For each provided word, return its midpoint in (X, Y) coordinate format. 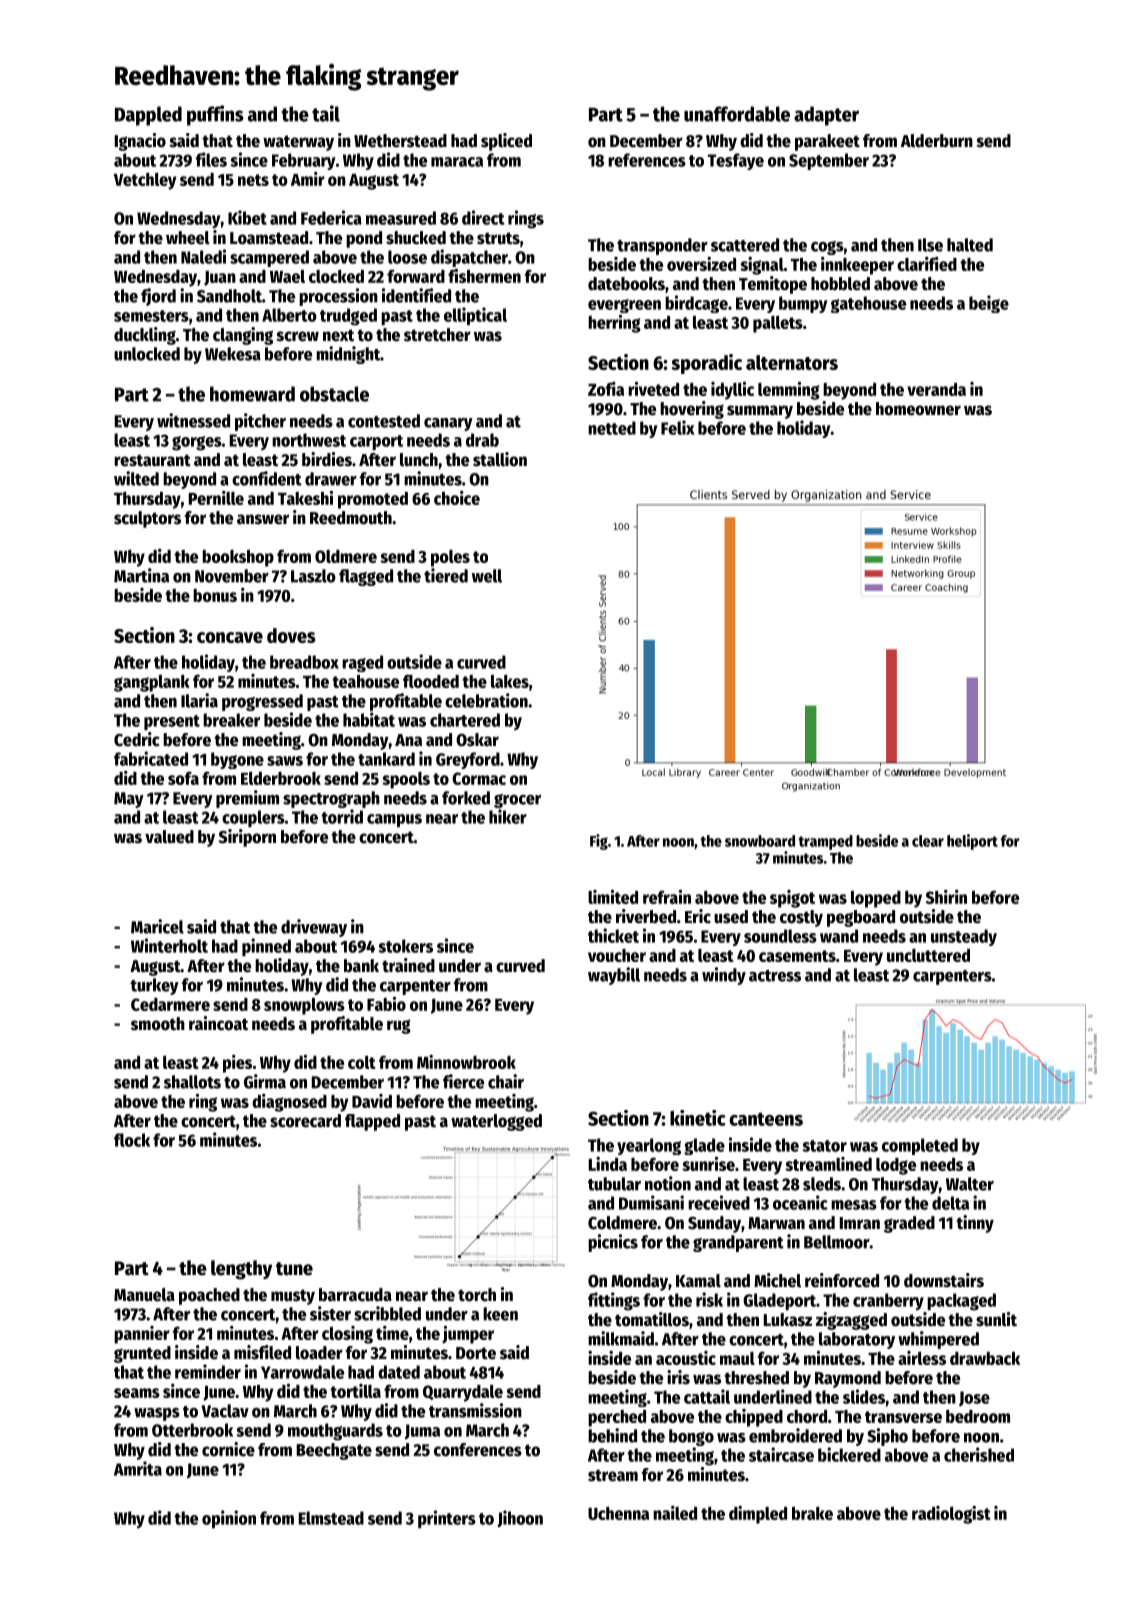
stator (824, 1146)
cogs (827, 248)
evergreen (624, 306)
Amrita (138, 1468)
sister (330, 1313)
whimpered (938, 1340)
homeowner (918, 409)
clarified (927, 264)
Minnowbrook (466, 1062)
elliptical (475, 316)
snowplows (304, 1006)
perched (617, 1418)
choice (457, 498)
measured (401, 218)
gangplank (152, 683)
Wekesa (233, 354)
